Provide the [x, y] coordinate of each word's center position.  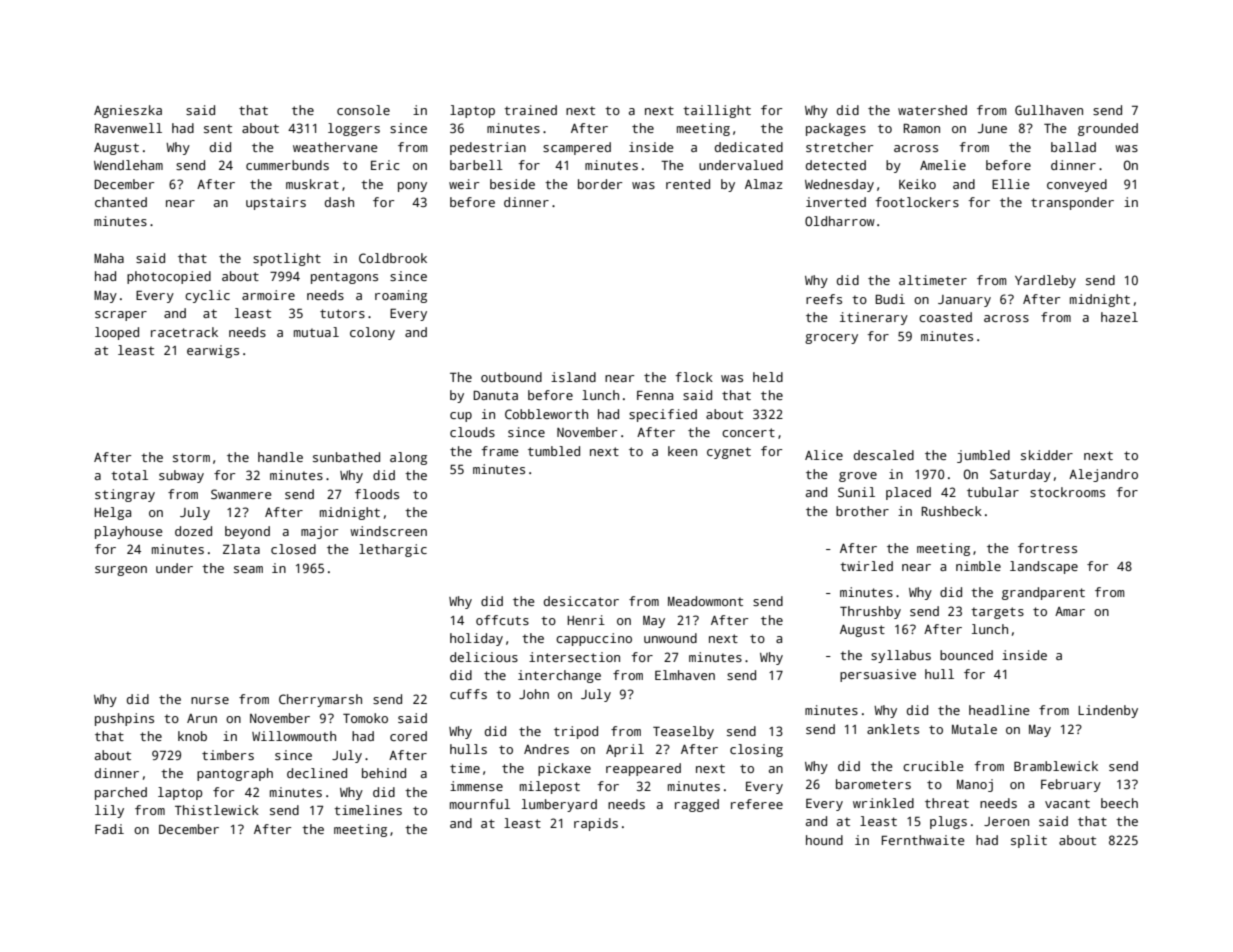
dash [339, 202]
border [600, 184]
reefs [824, 299]
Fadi [109, 829]
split [1029, 841]
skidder [1047, 455]
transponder [1072, 203]
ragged [697, 805]
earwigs [213, 351]
